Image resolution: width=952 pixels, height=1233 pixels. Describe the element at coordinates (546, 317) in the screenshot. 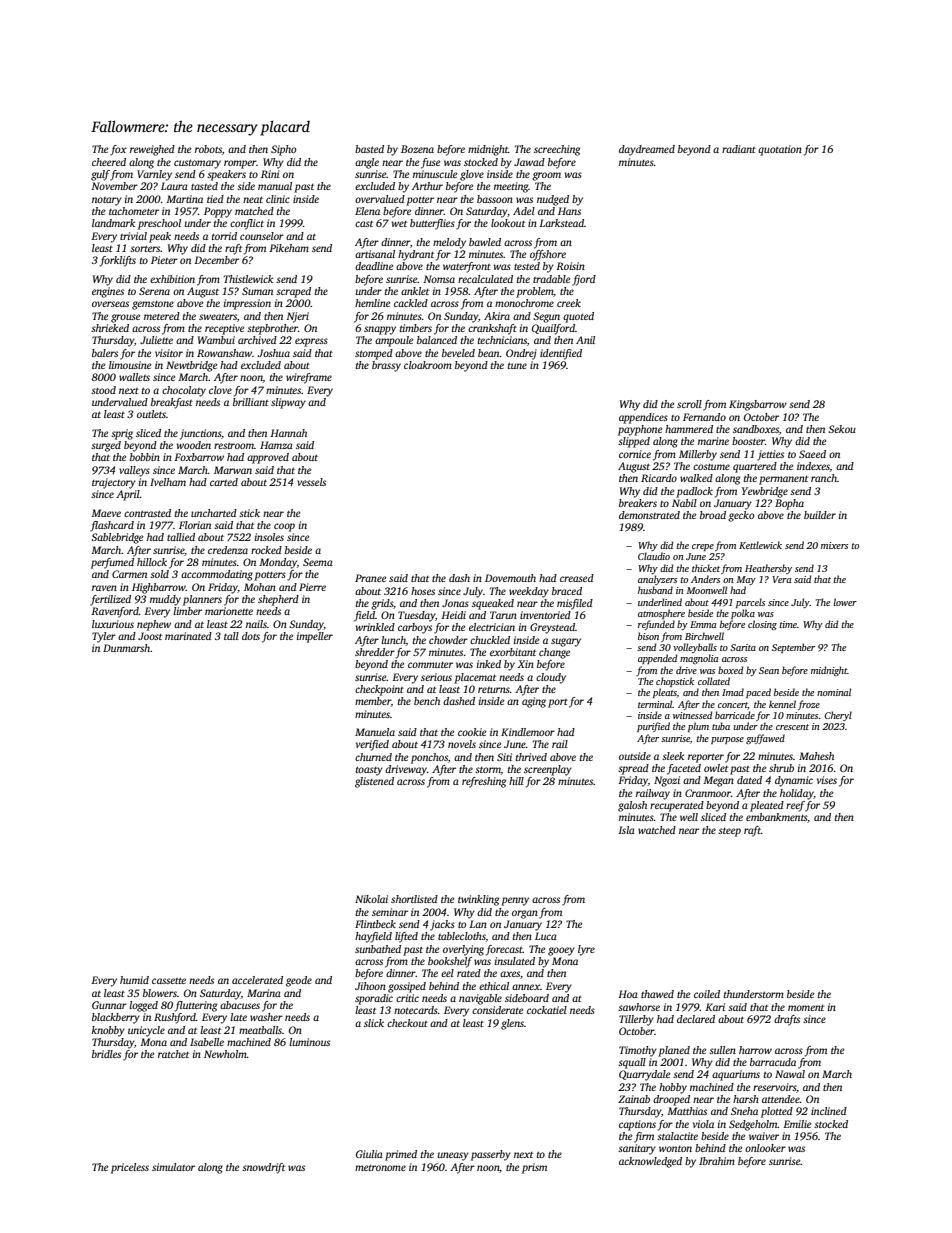

I see `Segun` at that location.
